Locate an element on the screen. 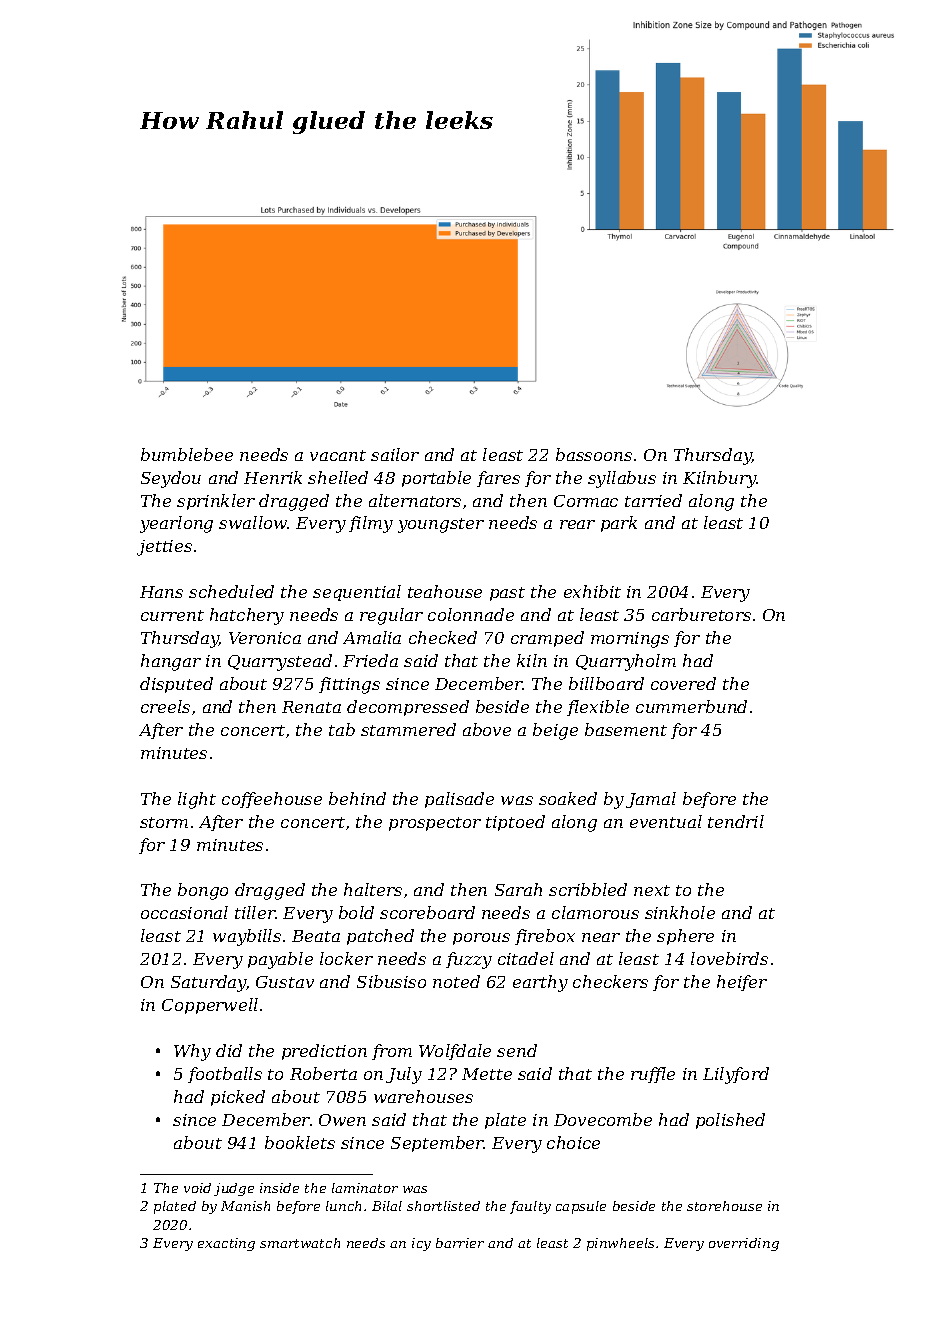 This screenshot has height=1318, width=928. void is located at coordinates (197, 1188).
